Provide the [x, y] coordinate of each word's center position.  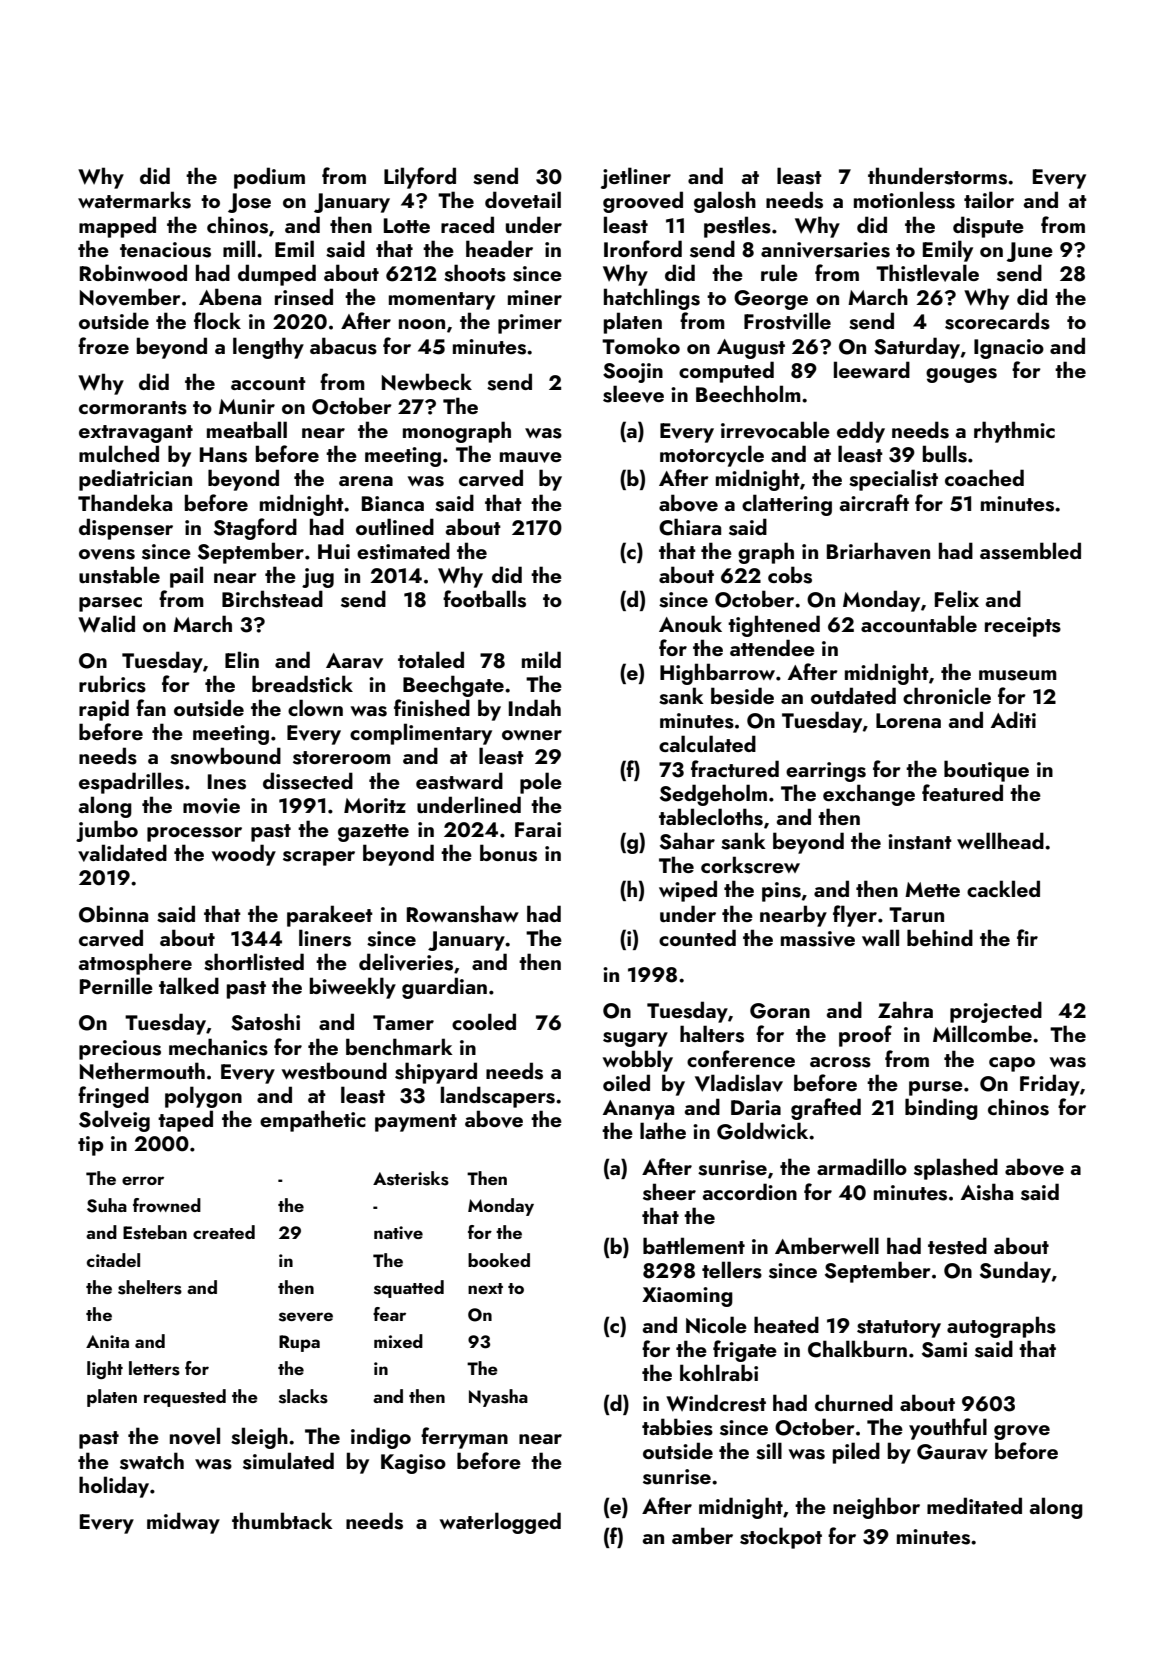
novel [195, 1436]
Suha [107, 1205]
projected [996, 1012]
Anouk [690, 623]
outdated [853, 695]
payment [416, 1123]
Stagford [255, 529]
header [499, 248]
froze [103, 345]
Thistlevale [927, 273]
